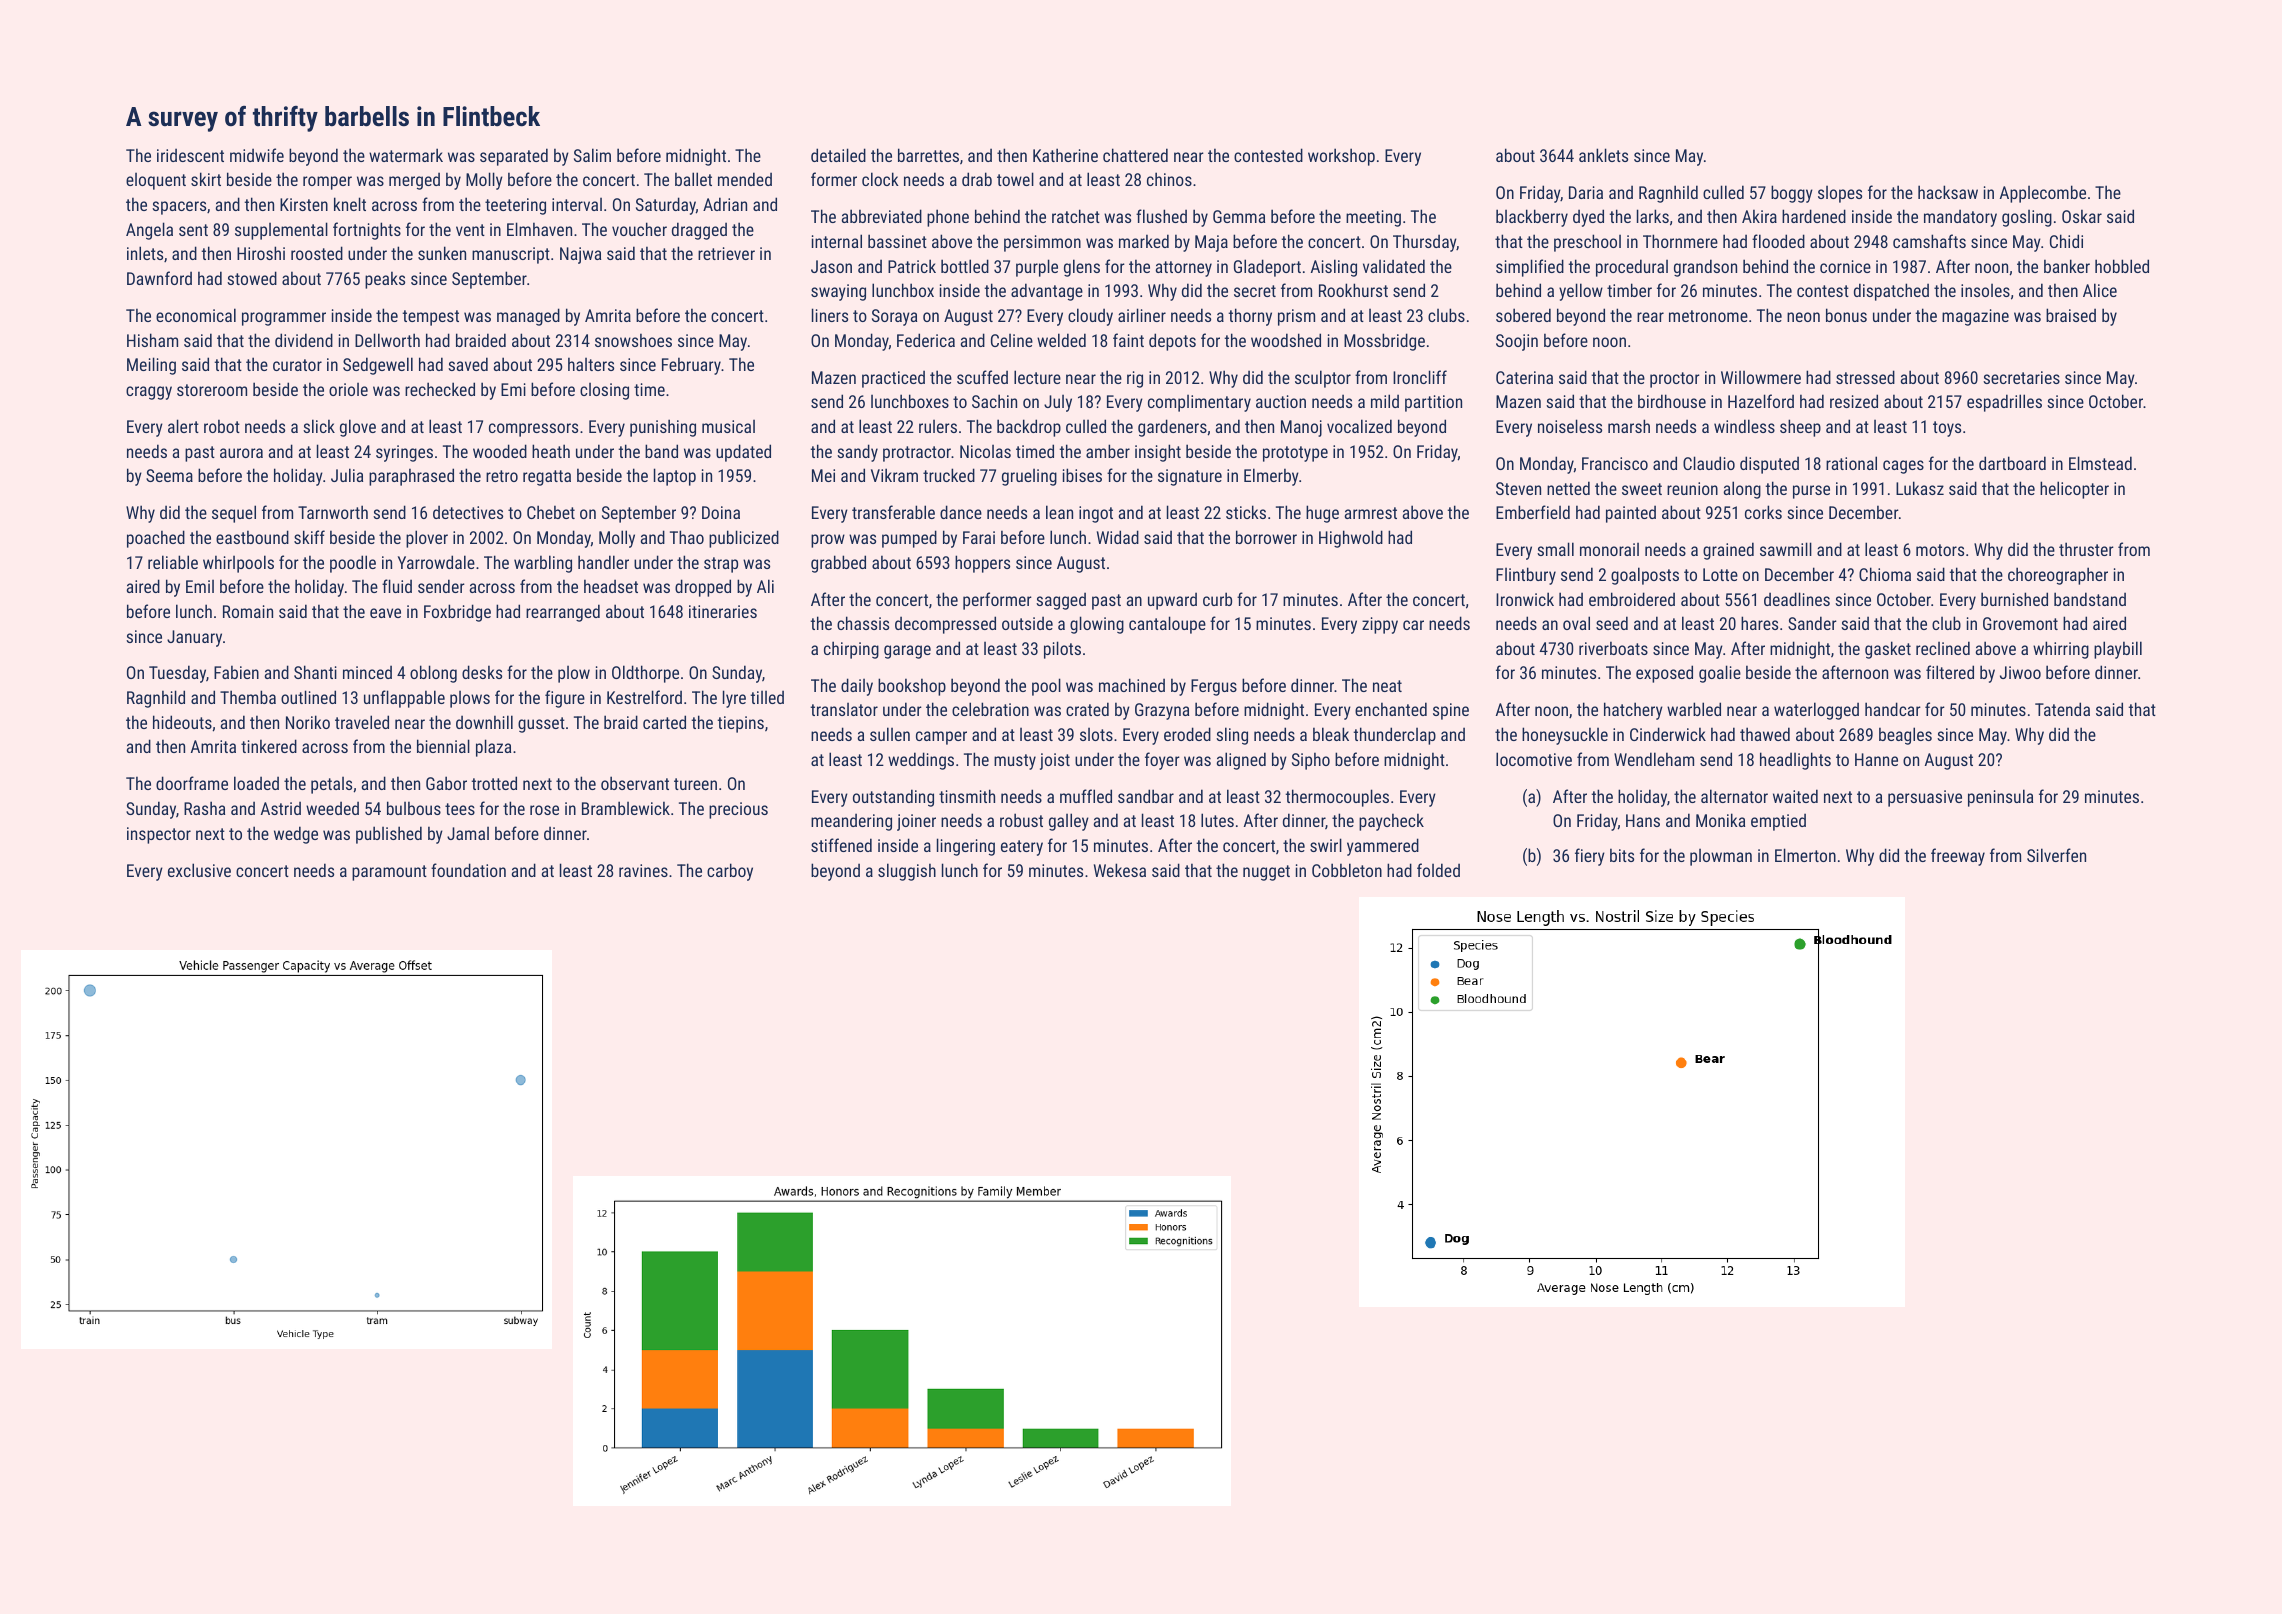 This image has height=1614, width=2282. What do you see at coordinates (1351, 539) in the image?
I see `Highwold` at bounding box center [1351, 539].
